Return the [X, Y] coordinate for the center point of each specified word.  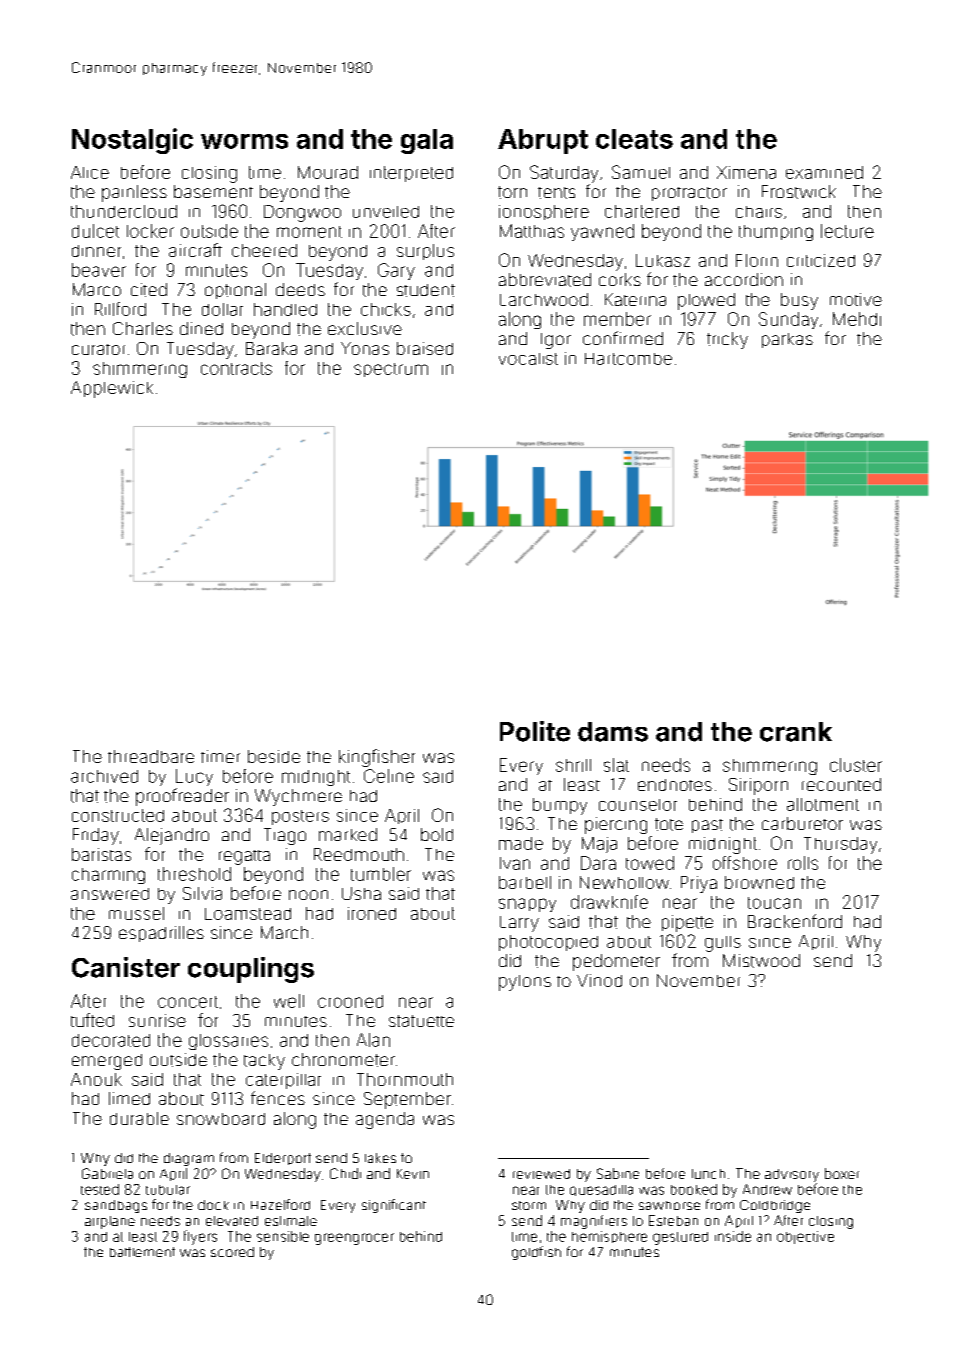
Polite [535, 731]
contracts [236, 368]
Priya [699, 884]
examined [824, 172]
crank [796, 732]
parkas [787, 340]
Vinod [599, 980]
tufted [92, 1020]
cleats [634, 139]
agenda [385, 1120]
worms [244, 141]
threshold [194, 874]
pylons [525, 983]
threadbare [151, 756]
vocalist [528, 359]
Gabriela [107, 1173]
